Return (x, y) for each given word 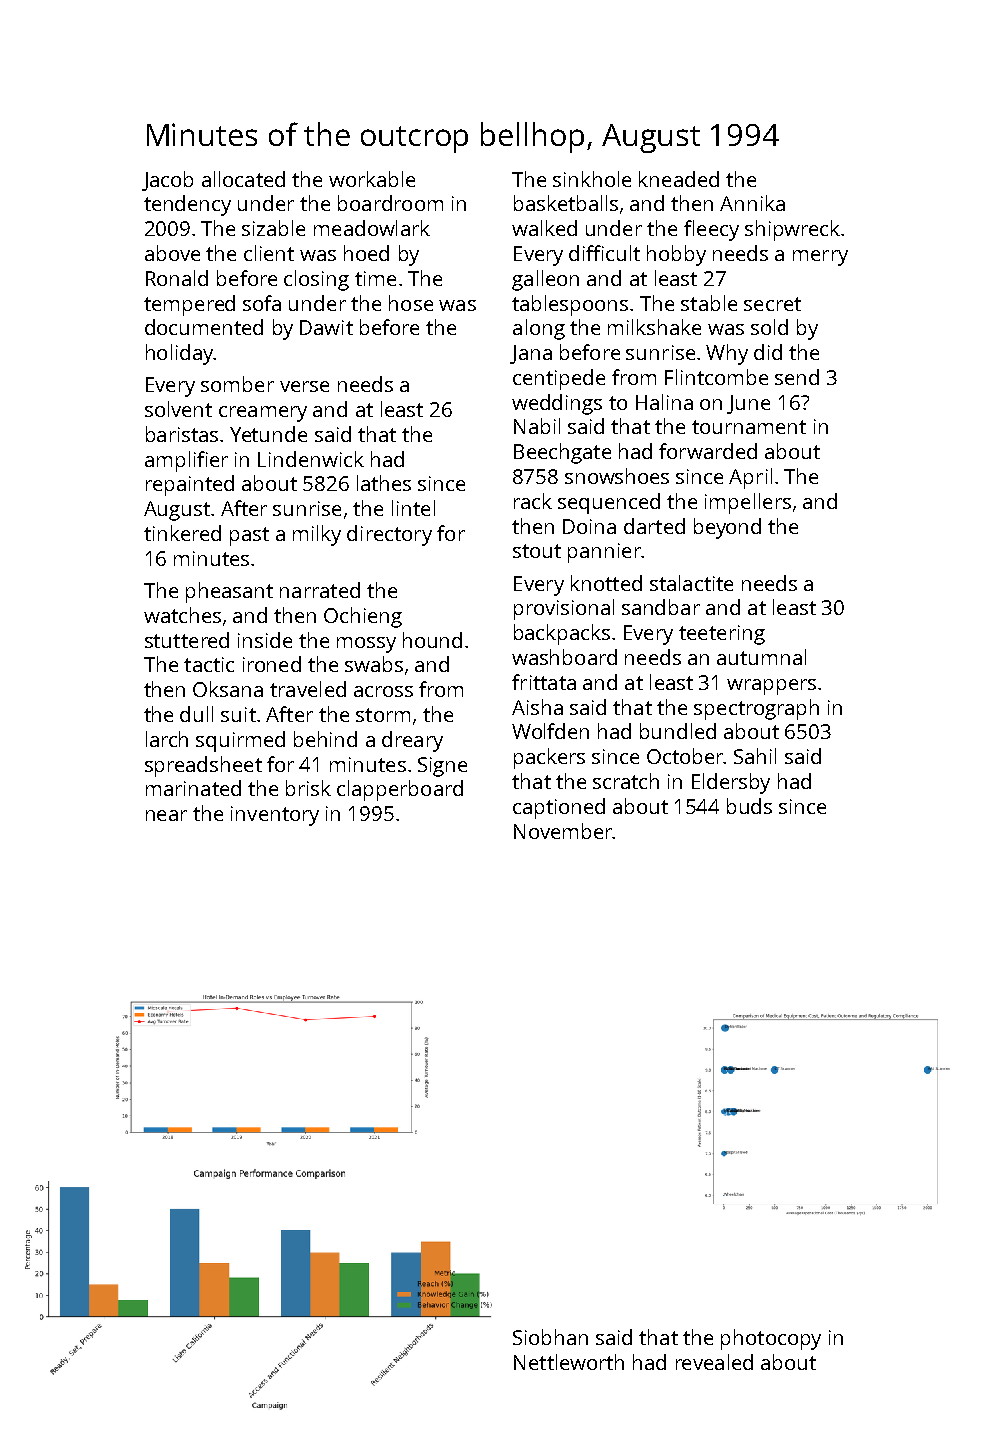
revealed (714, 1362)
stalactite (691, 583)
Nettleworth (569, 1362)
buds (749, 806)
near (166, 815)
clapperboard (400, 790)
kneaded (679, 179)
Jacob (167, 181)
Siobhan (550, 1337)
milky (317, 535)
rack (533, 501)
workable (372, 179)
